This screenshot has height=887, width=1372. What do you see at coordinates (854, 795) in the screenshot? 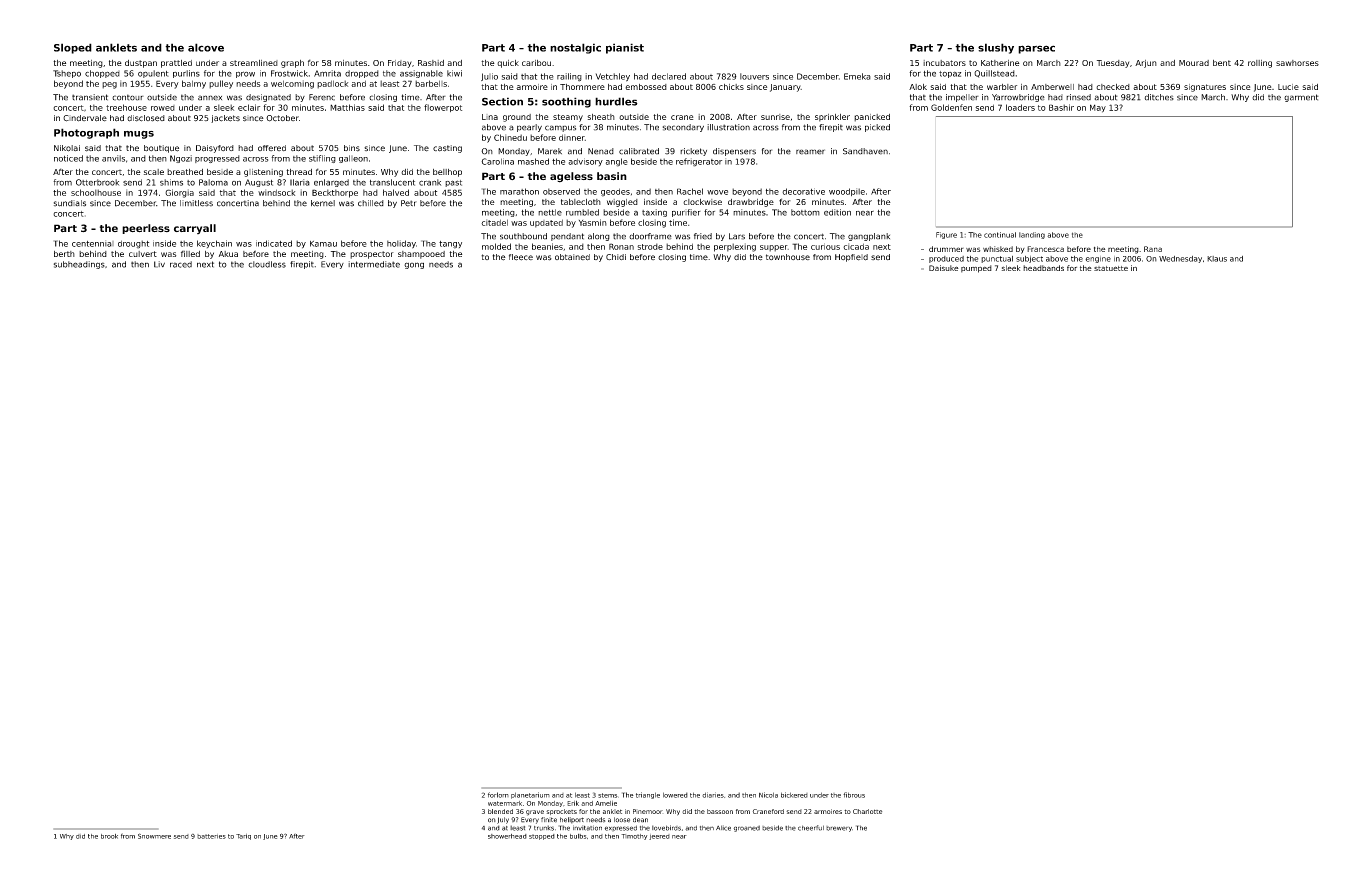
I see `fibrous` at bounding box center [854, 795].
